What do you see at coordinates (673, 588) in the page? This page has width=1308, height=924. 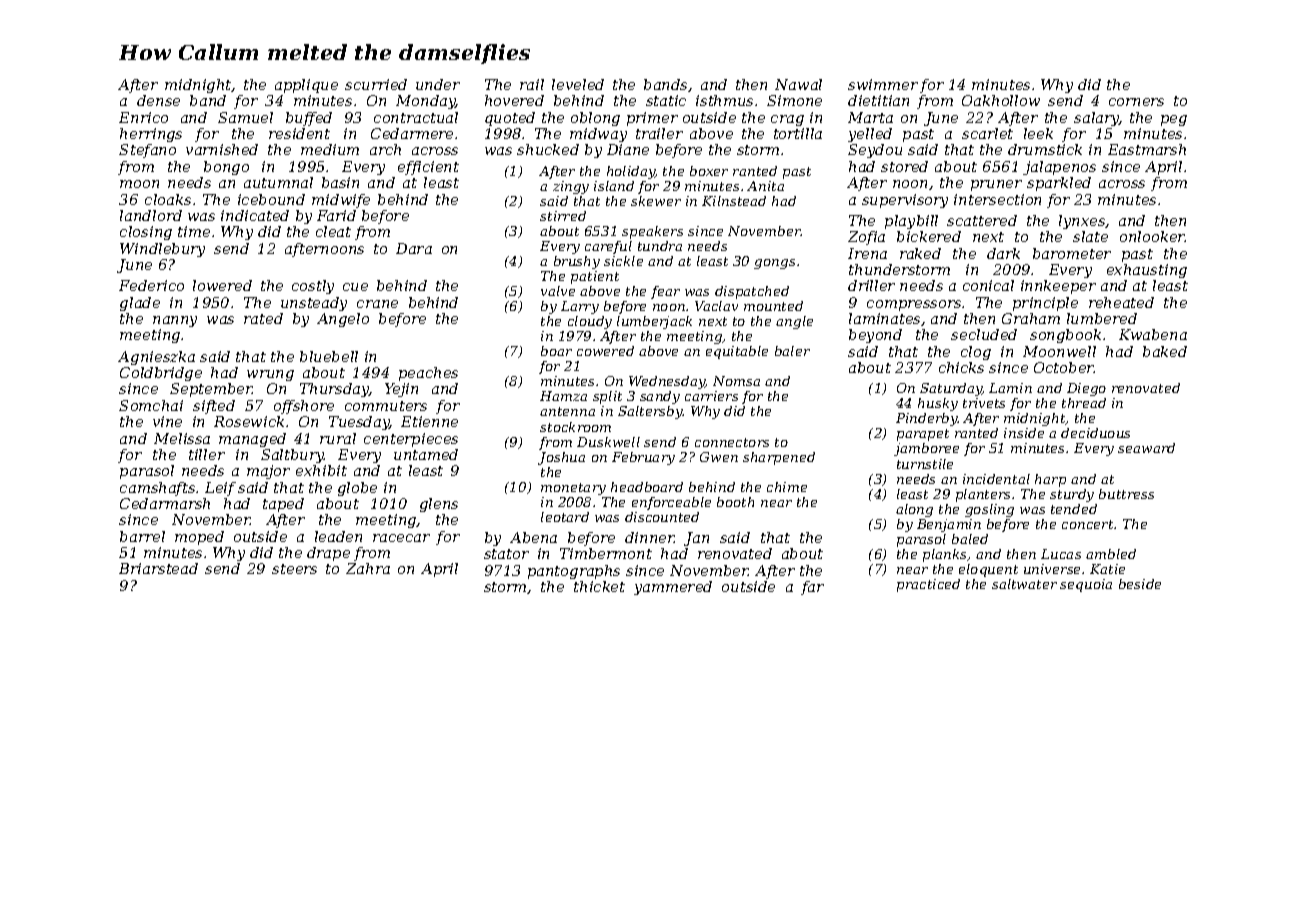 I see `yammered` at bounding box center [673, 588].
